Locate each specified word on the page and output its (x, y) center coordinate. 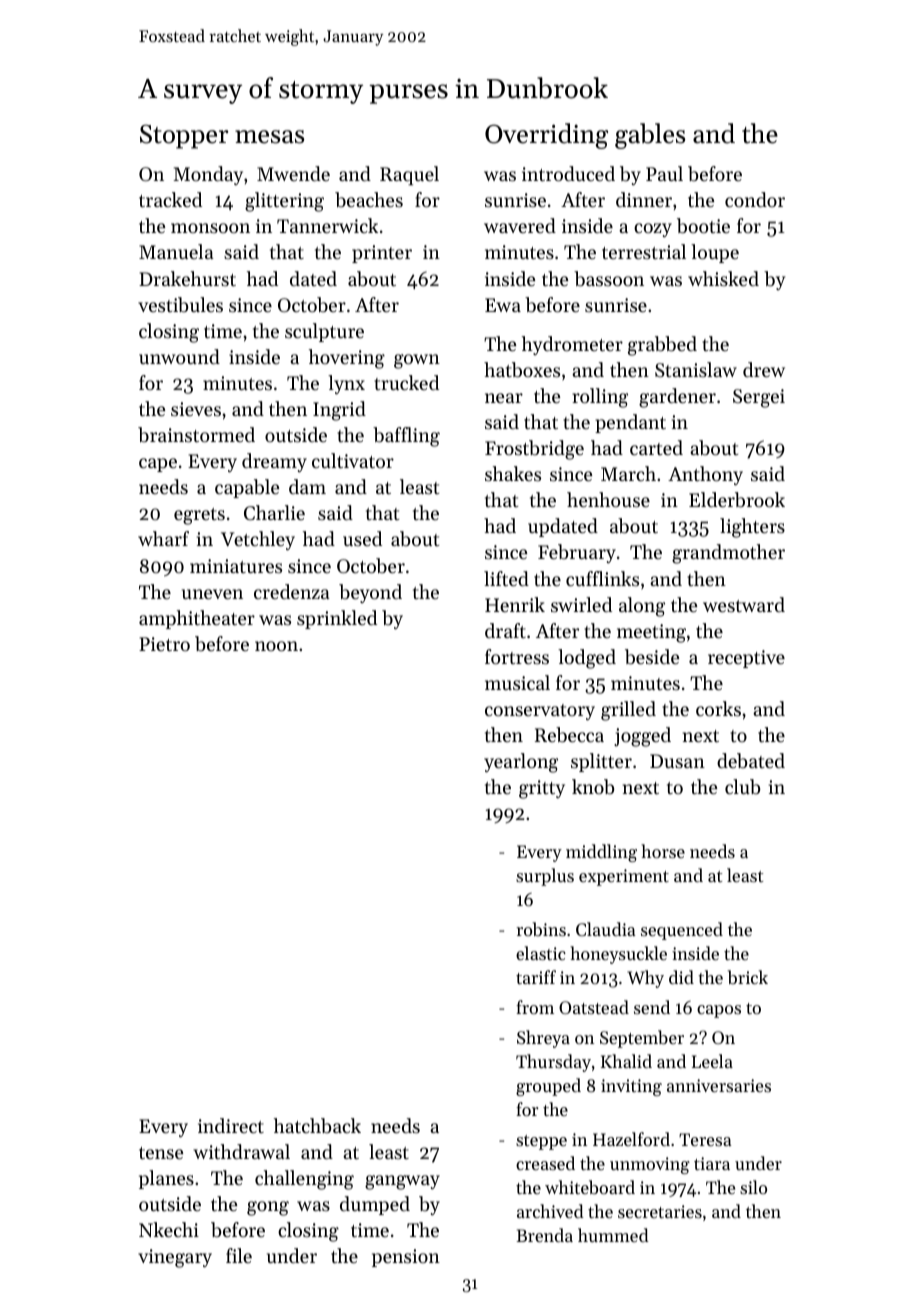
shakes (513, 473)
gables (650, 136)
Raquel (409, 175)
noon (276, 646)
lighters (752, 528)
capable (247, 488)
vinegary (175, 1258)
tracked (170, 199)
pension (406, 1258)
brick (748, 977)
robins (541, 929)
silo (753, 1187)
